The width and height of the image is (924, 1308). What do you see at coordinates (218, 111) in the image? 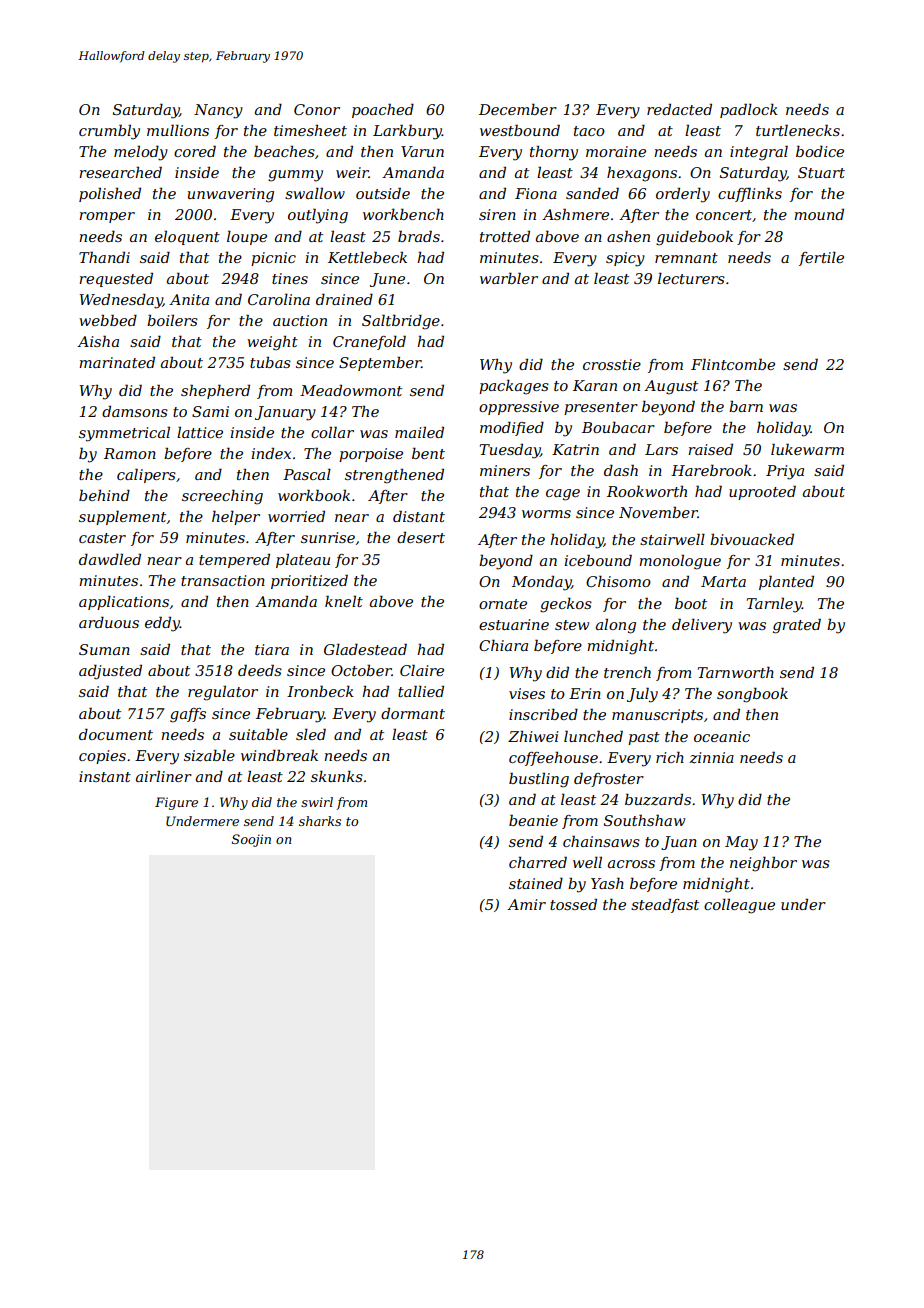
I see `Nancy` at bounding box center [218, 111].
